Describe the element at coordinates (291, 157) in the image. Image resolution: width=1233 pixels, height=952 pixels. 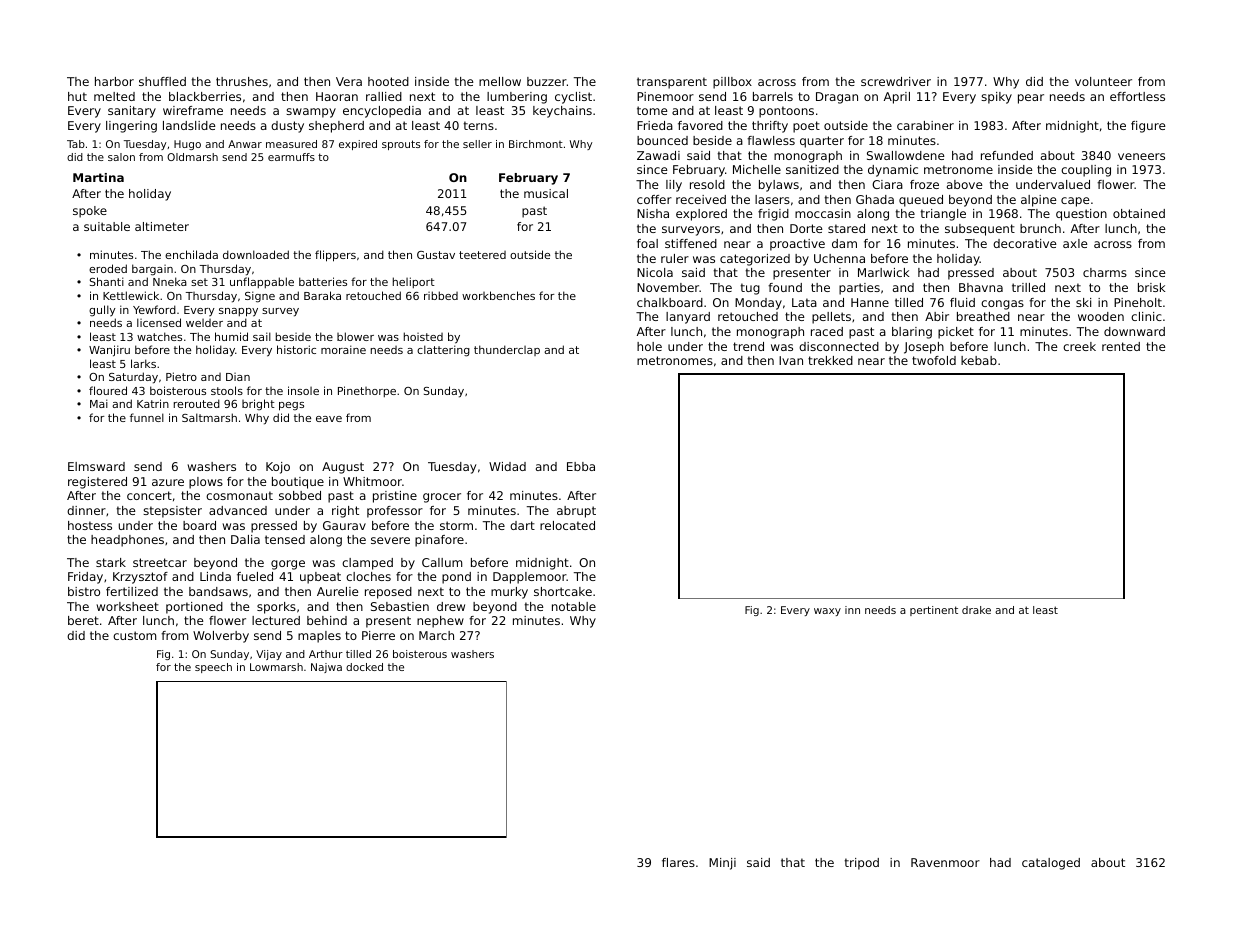
I see `earmuffs` at that location.
